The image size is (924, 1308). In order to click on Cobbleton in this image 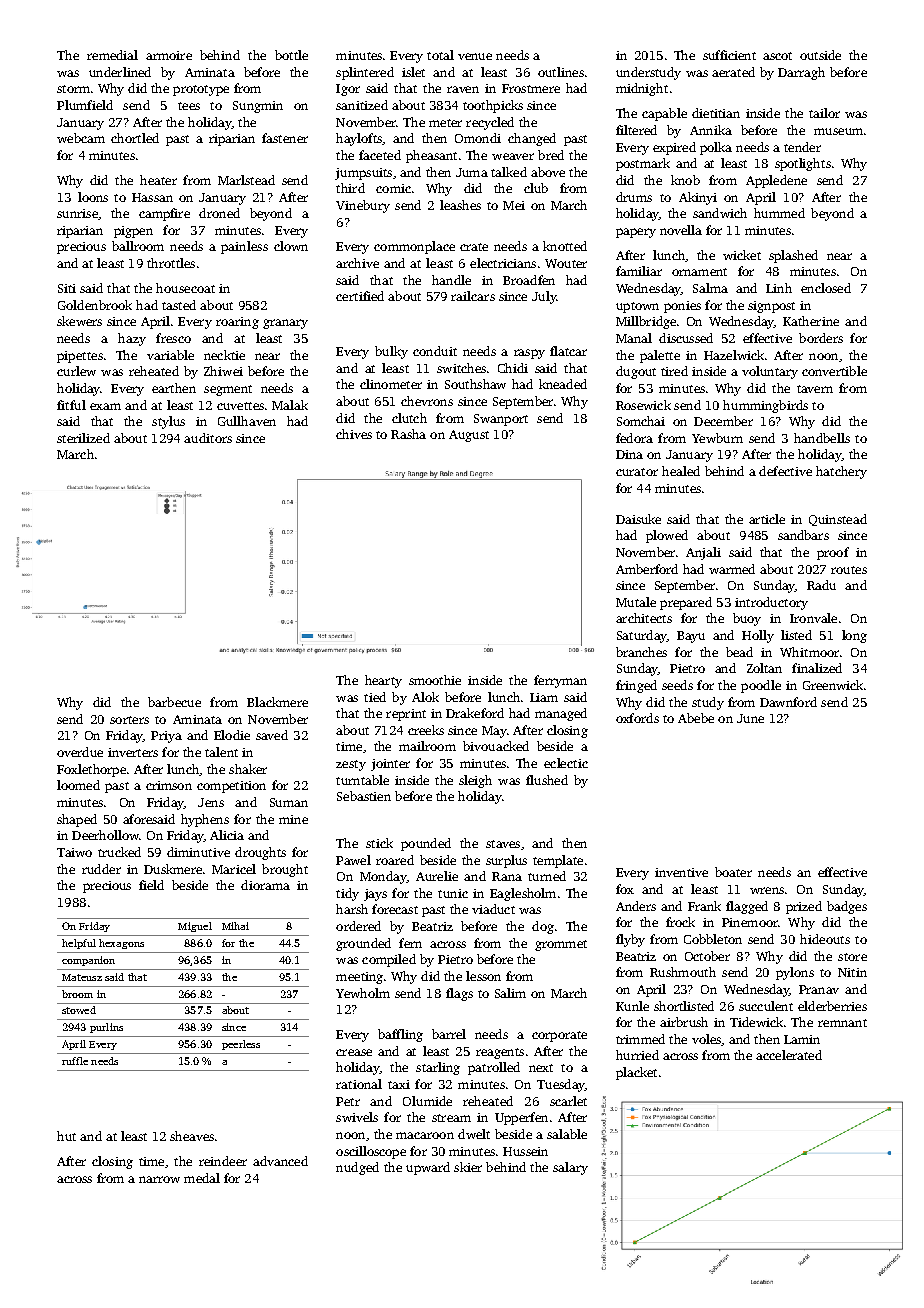, I will do `click(713, 939)`.
